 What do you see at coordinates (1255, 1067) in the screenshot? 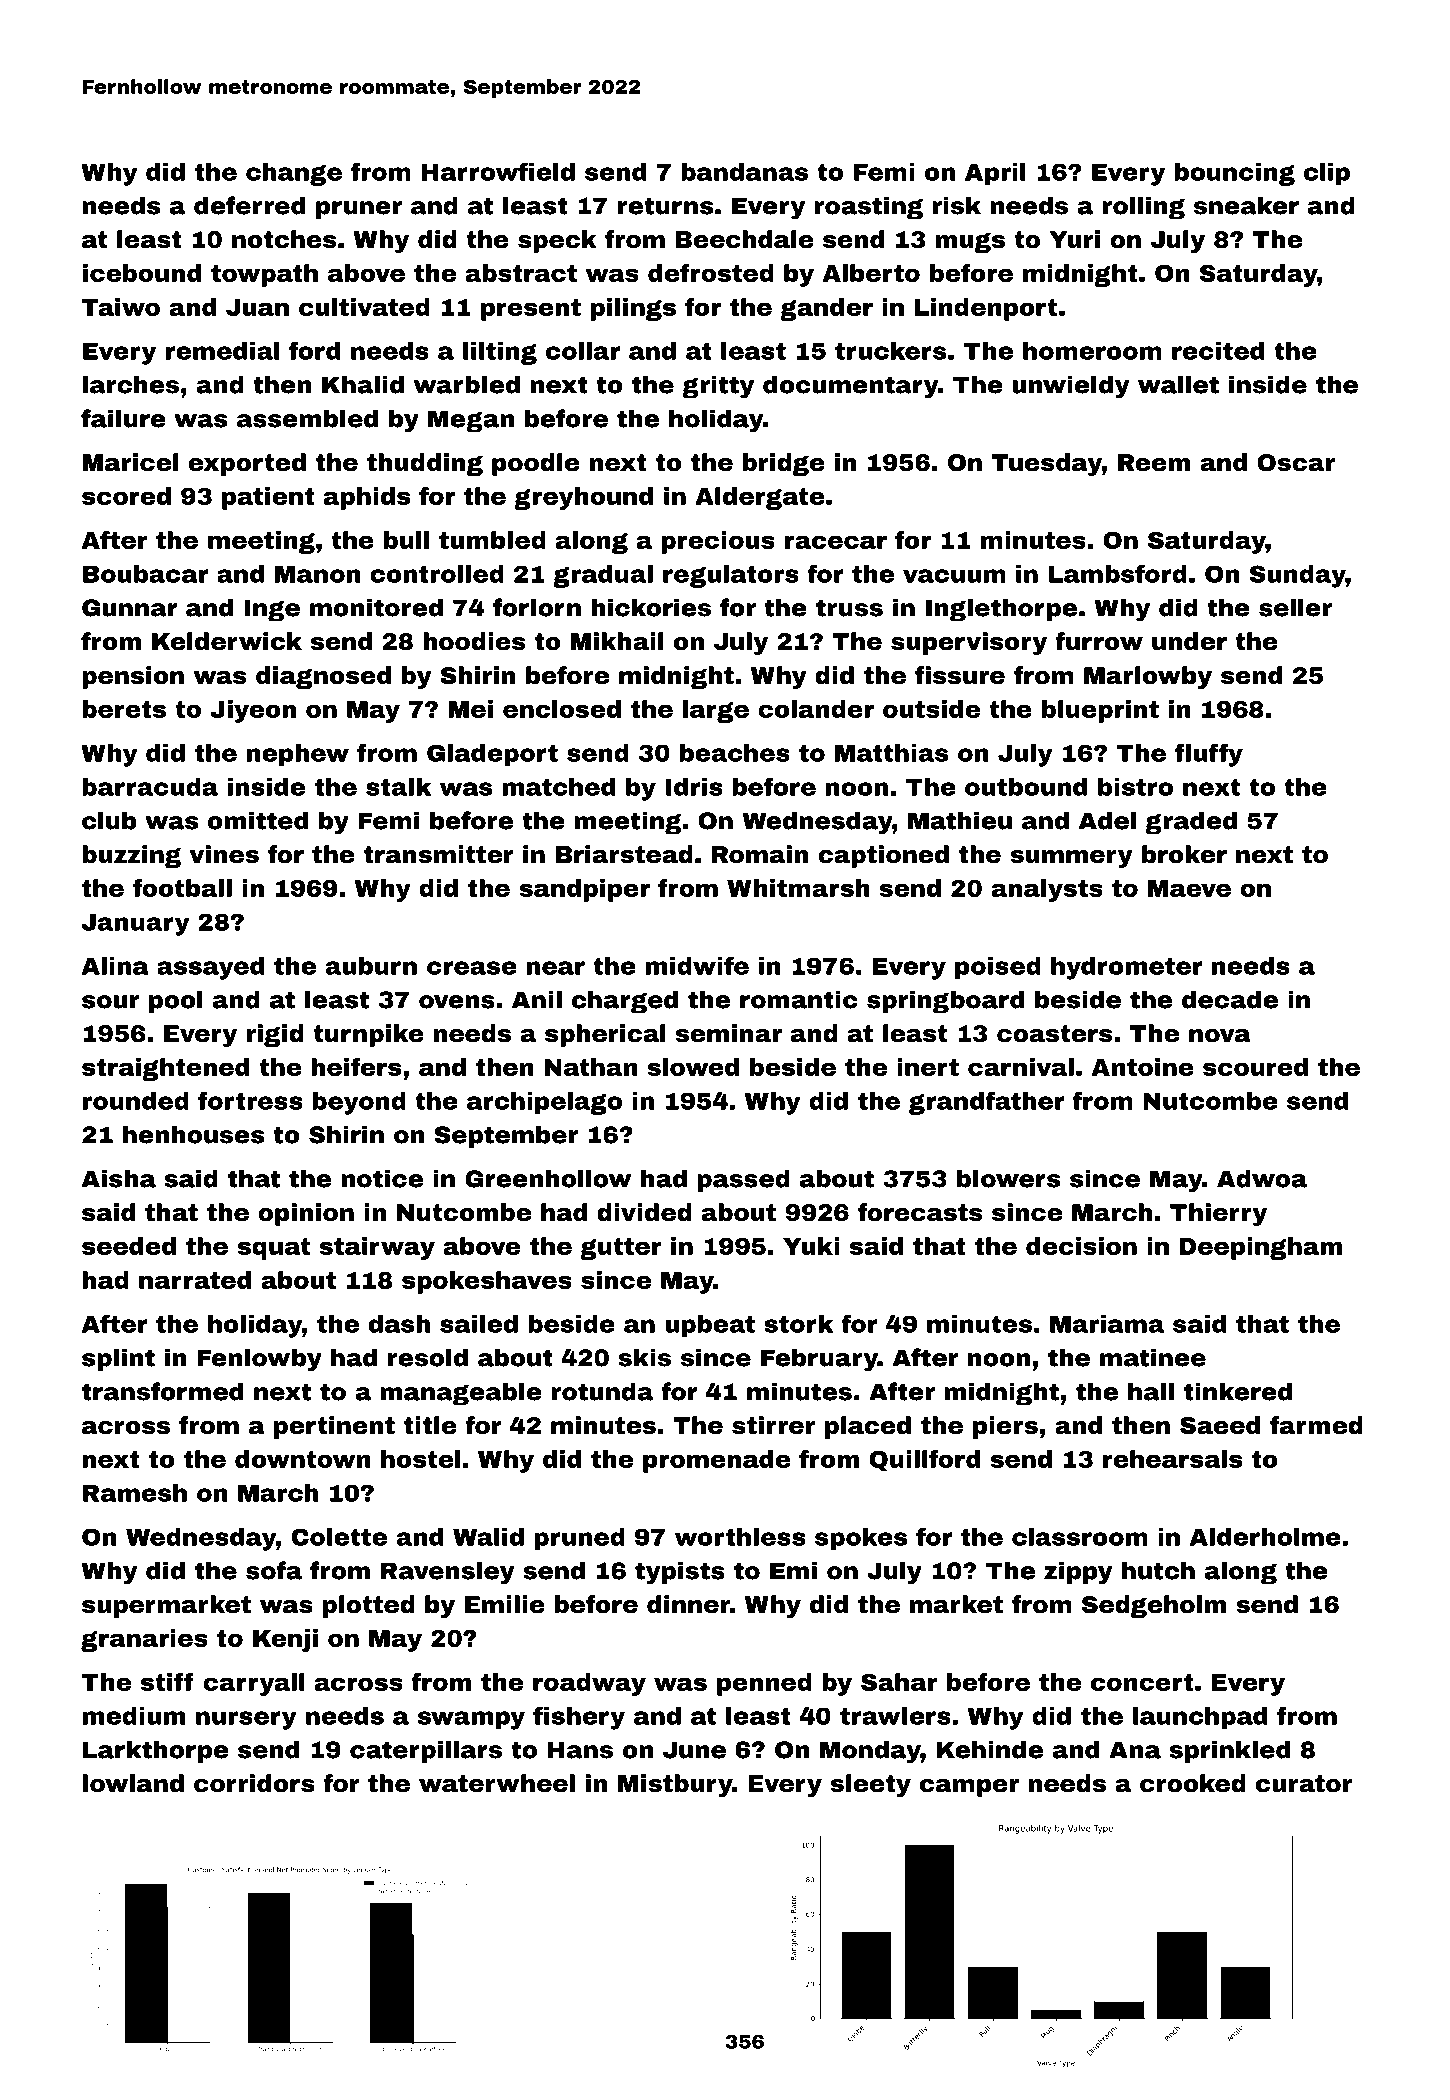
I see `scoured` at bounding box center [1255, 1067].
